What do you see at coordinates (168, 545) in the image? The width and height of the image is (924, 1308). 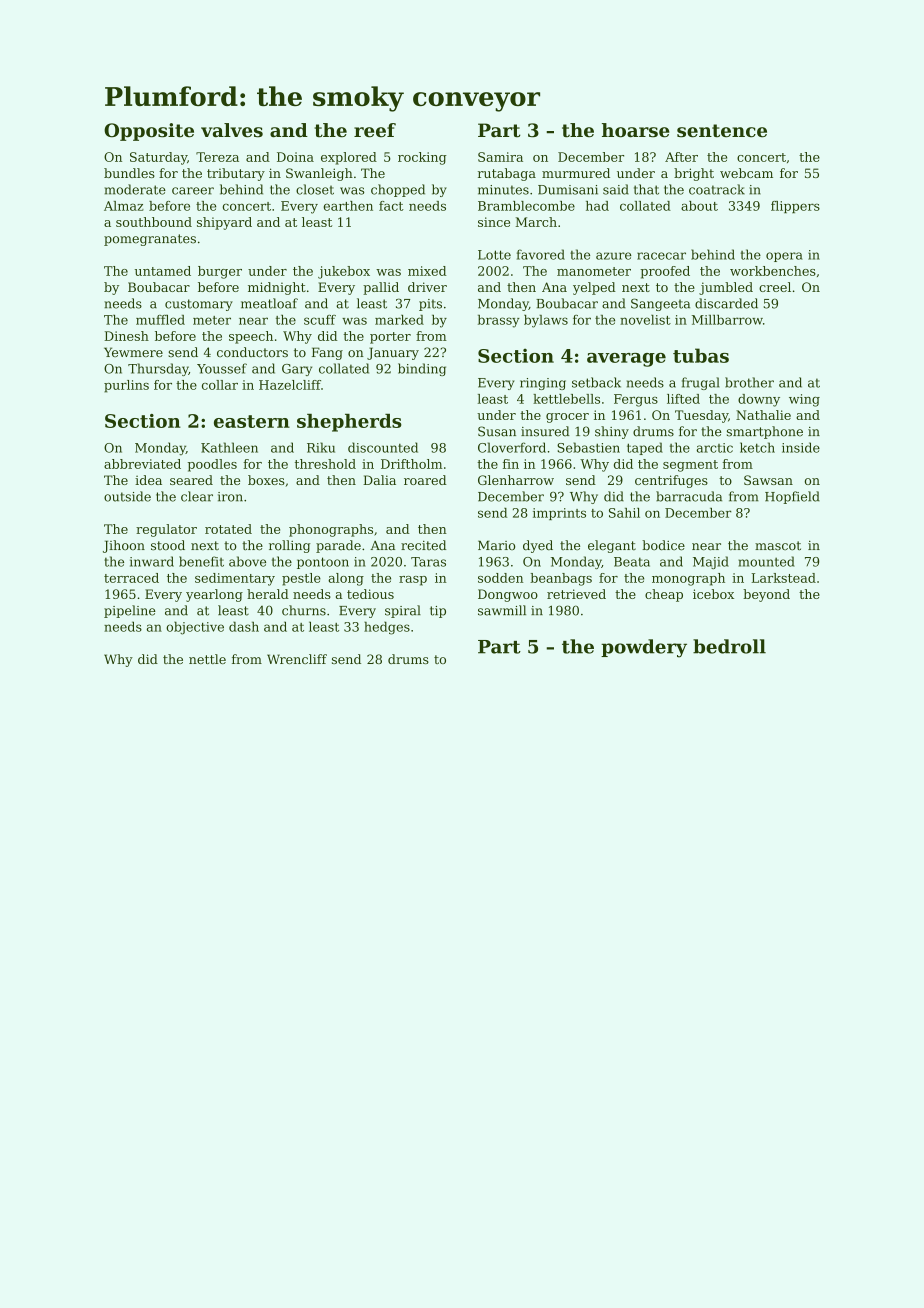 I see `stood` at bounding box center [168, 545].
